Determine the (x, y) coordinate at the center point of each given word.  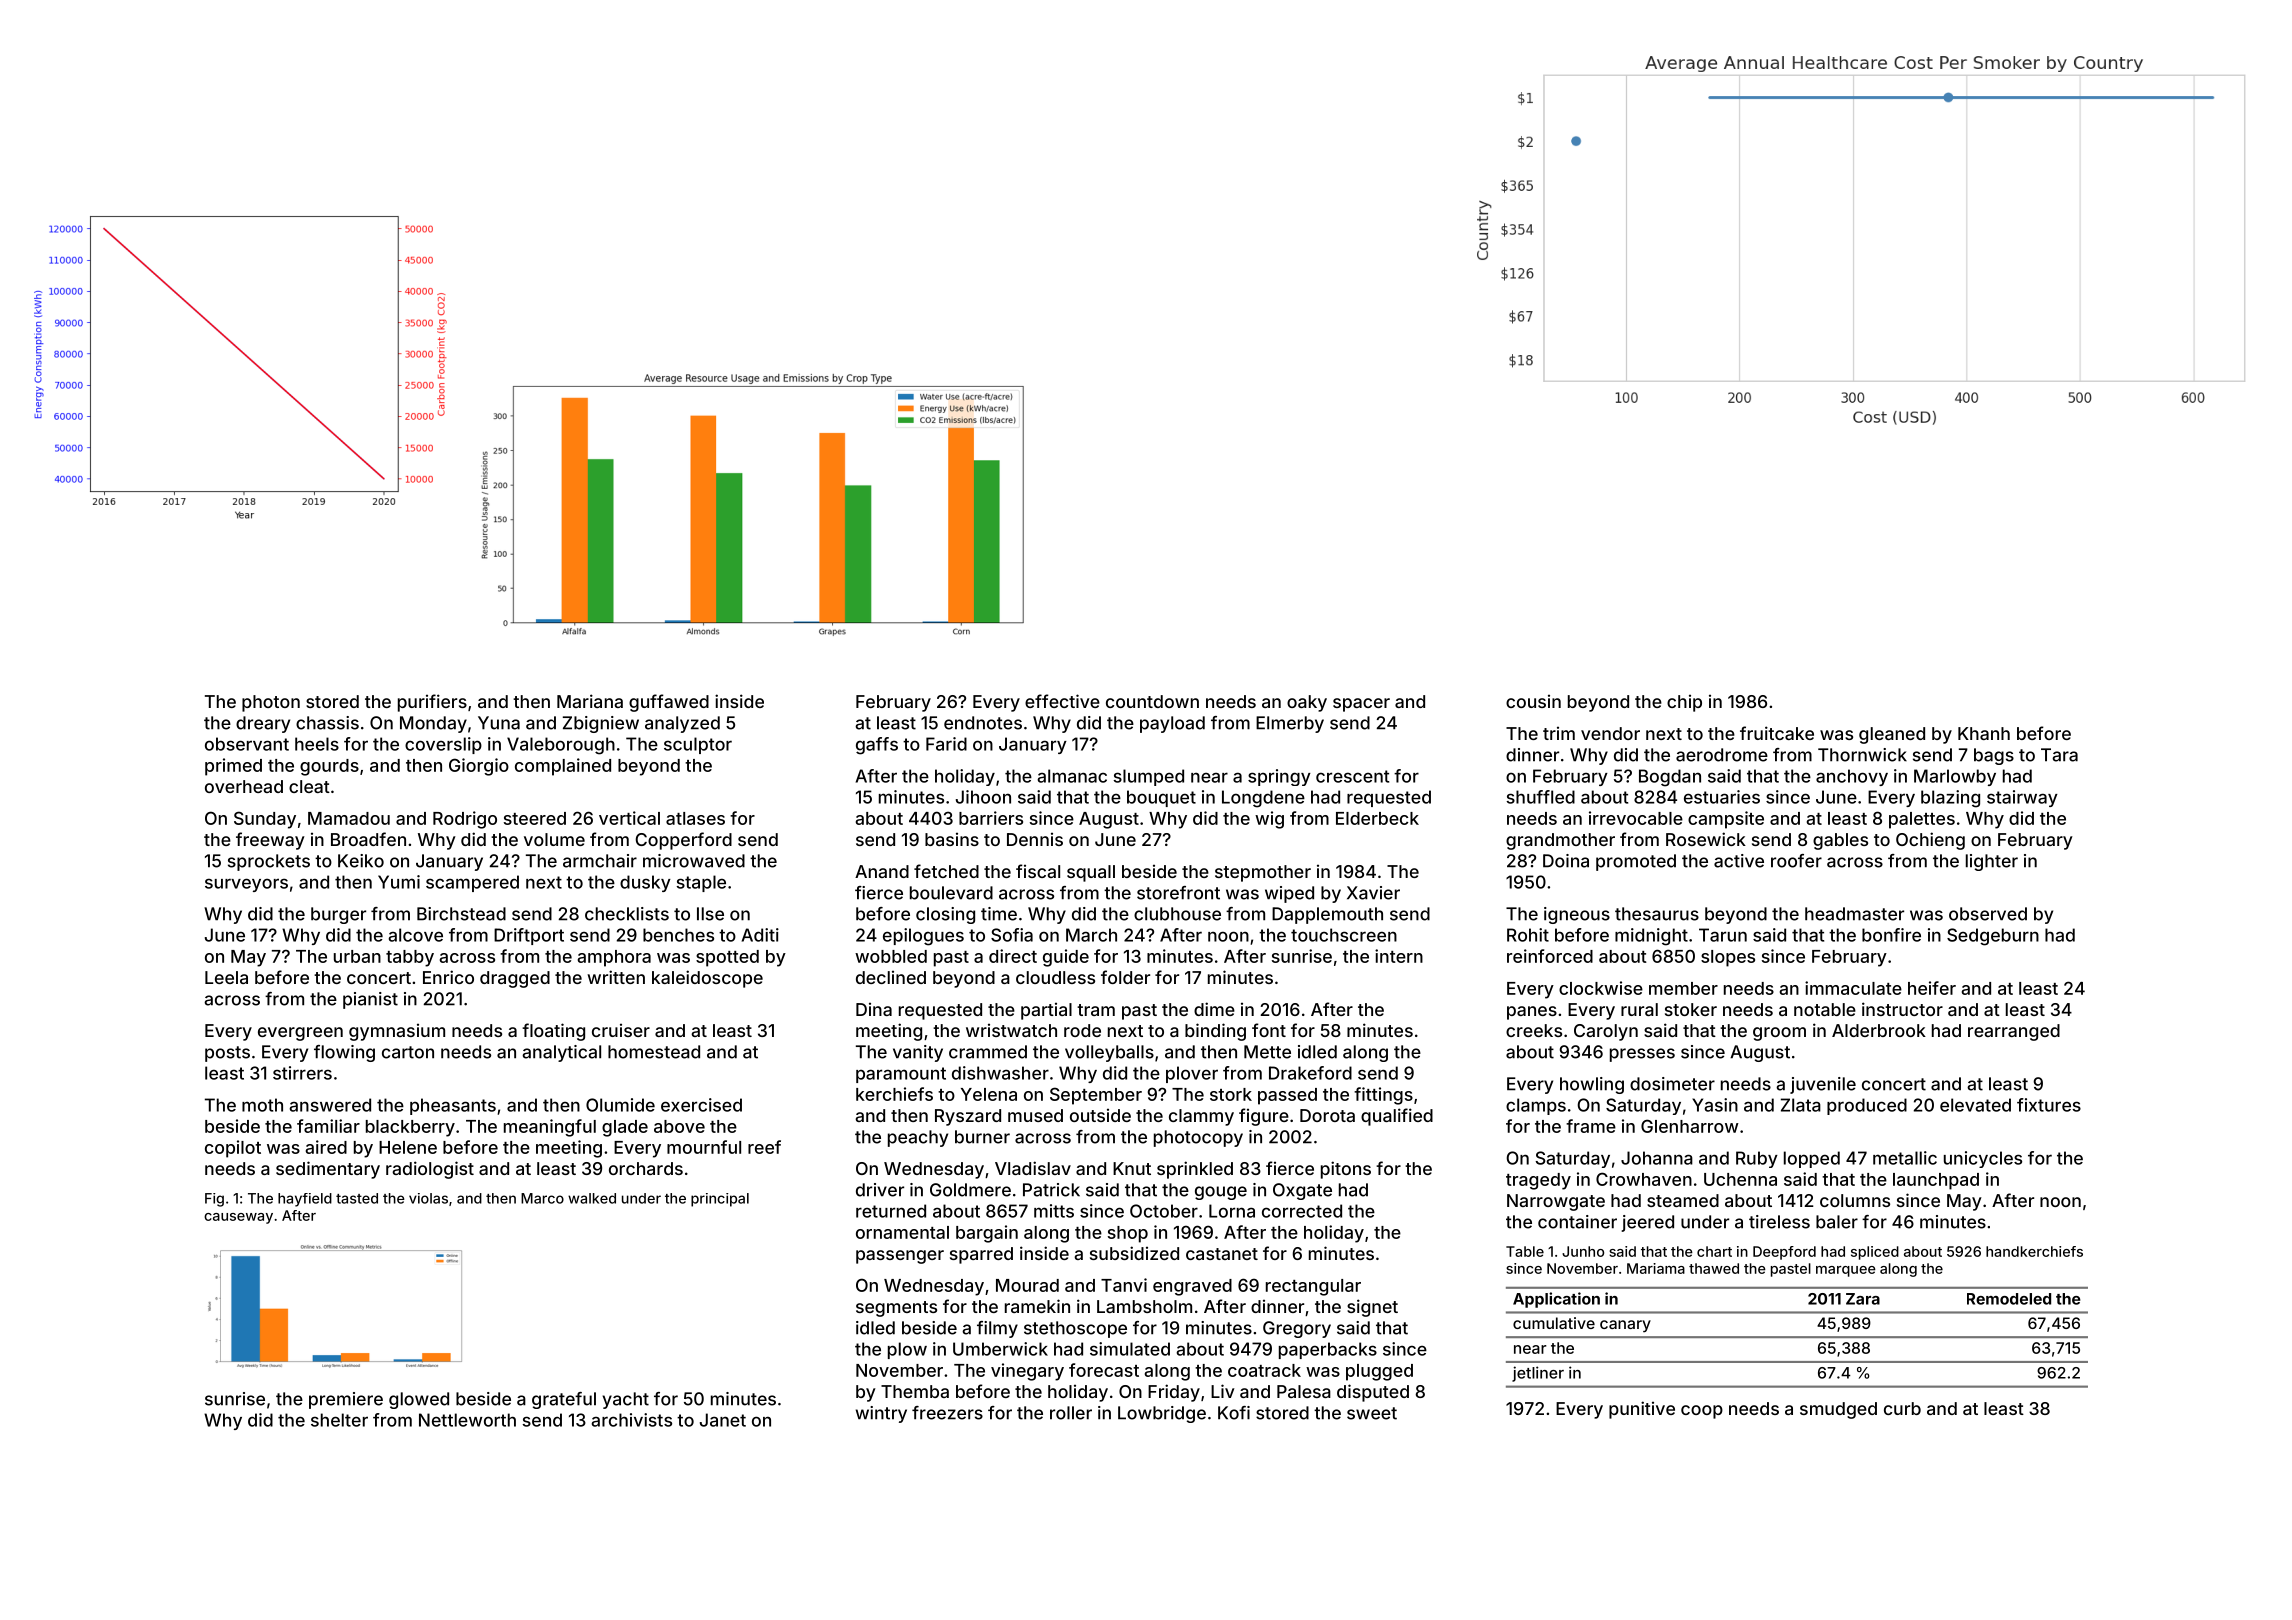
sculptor (698, 745)
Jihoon (983, 797)
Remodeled (2009, 1299)
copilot (233, 1149)
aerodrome (1722, 755)
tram (1096, 1010)
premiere (346, 1400)
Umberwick (1000, 1349)
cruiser (621, 1030)
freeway (270, 841)
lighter (1992, 862)
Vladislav (1033, 1168)
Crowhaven (1644, 1179)
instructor (1902, 1009)
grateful (564, 1400)
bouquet (1161, 798)
